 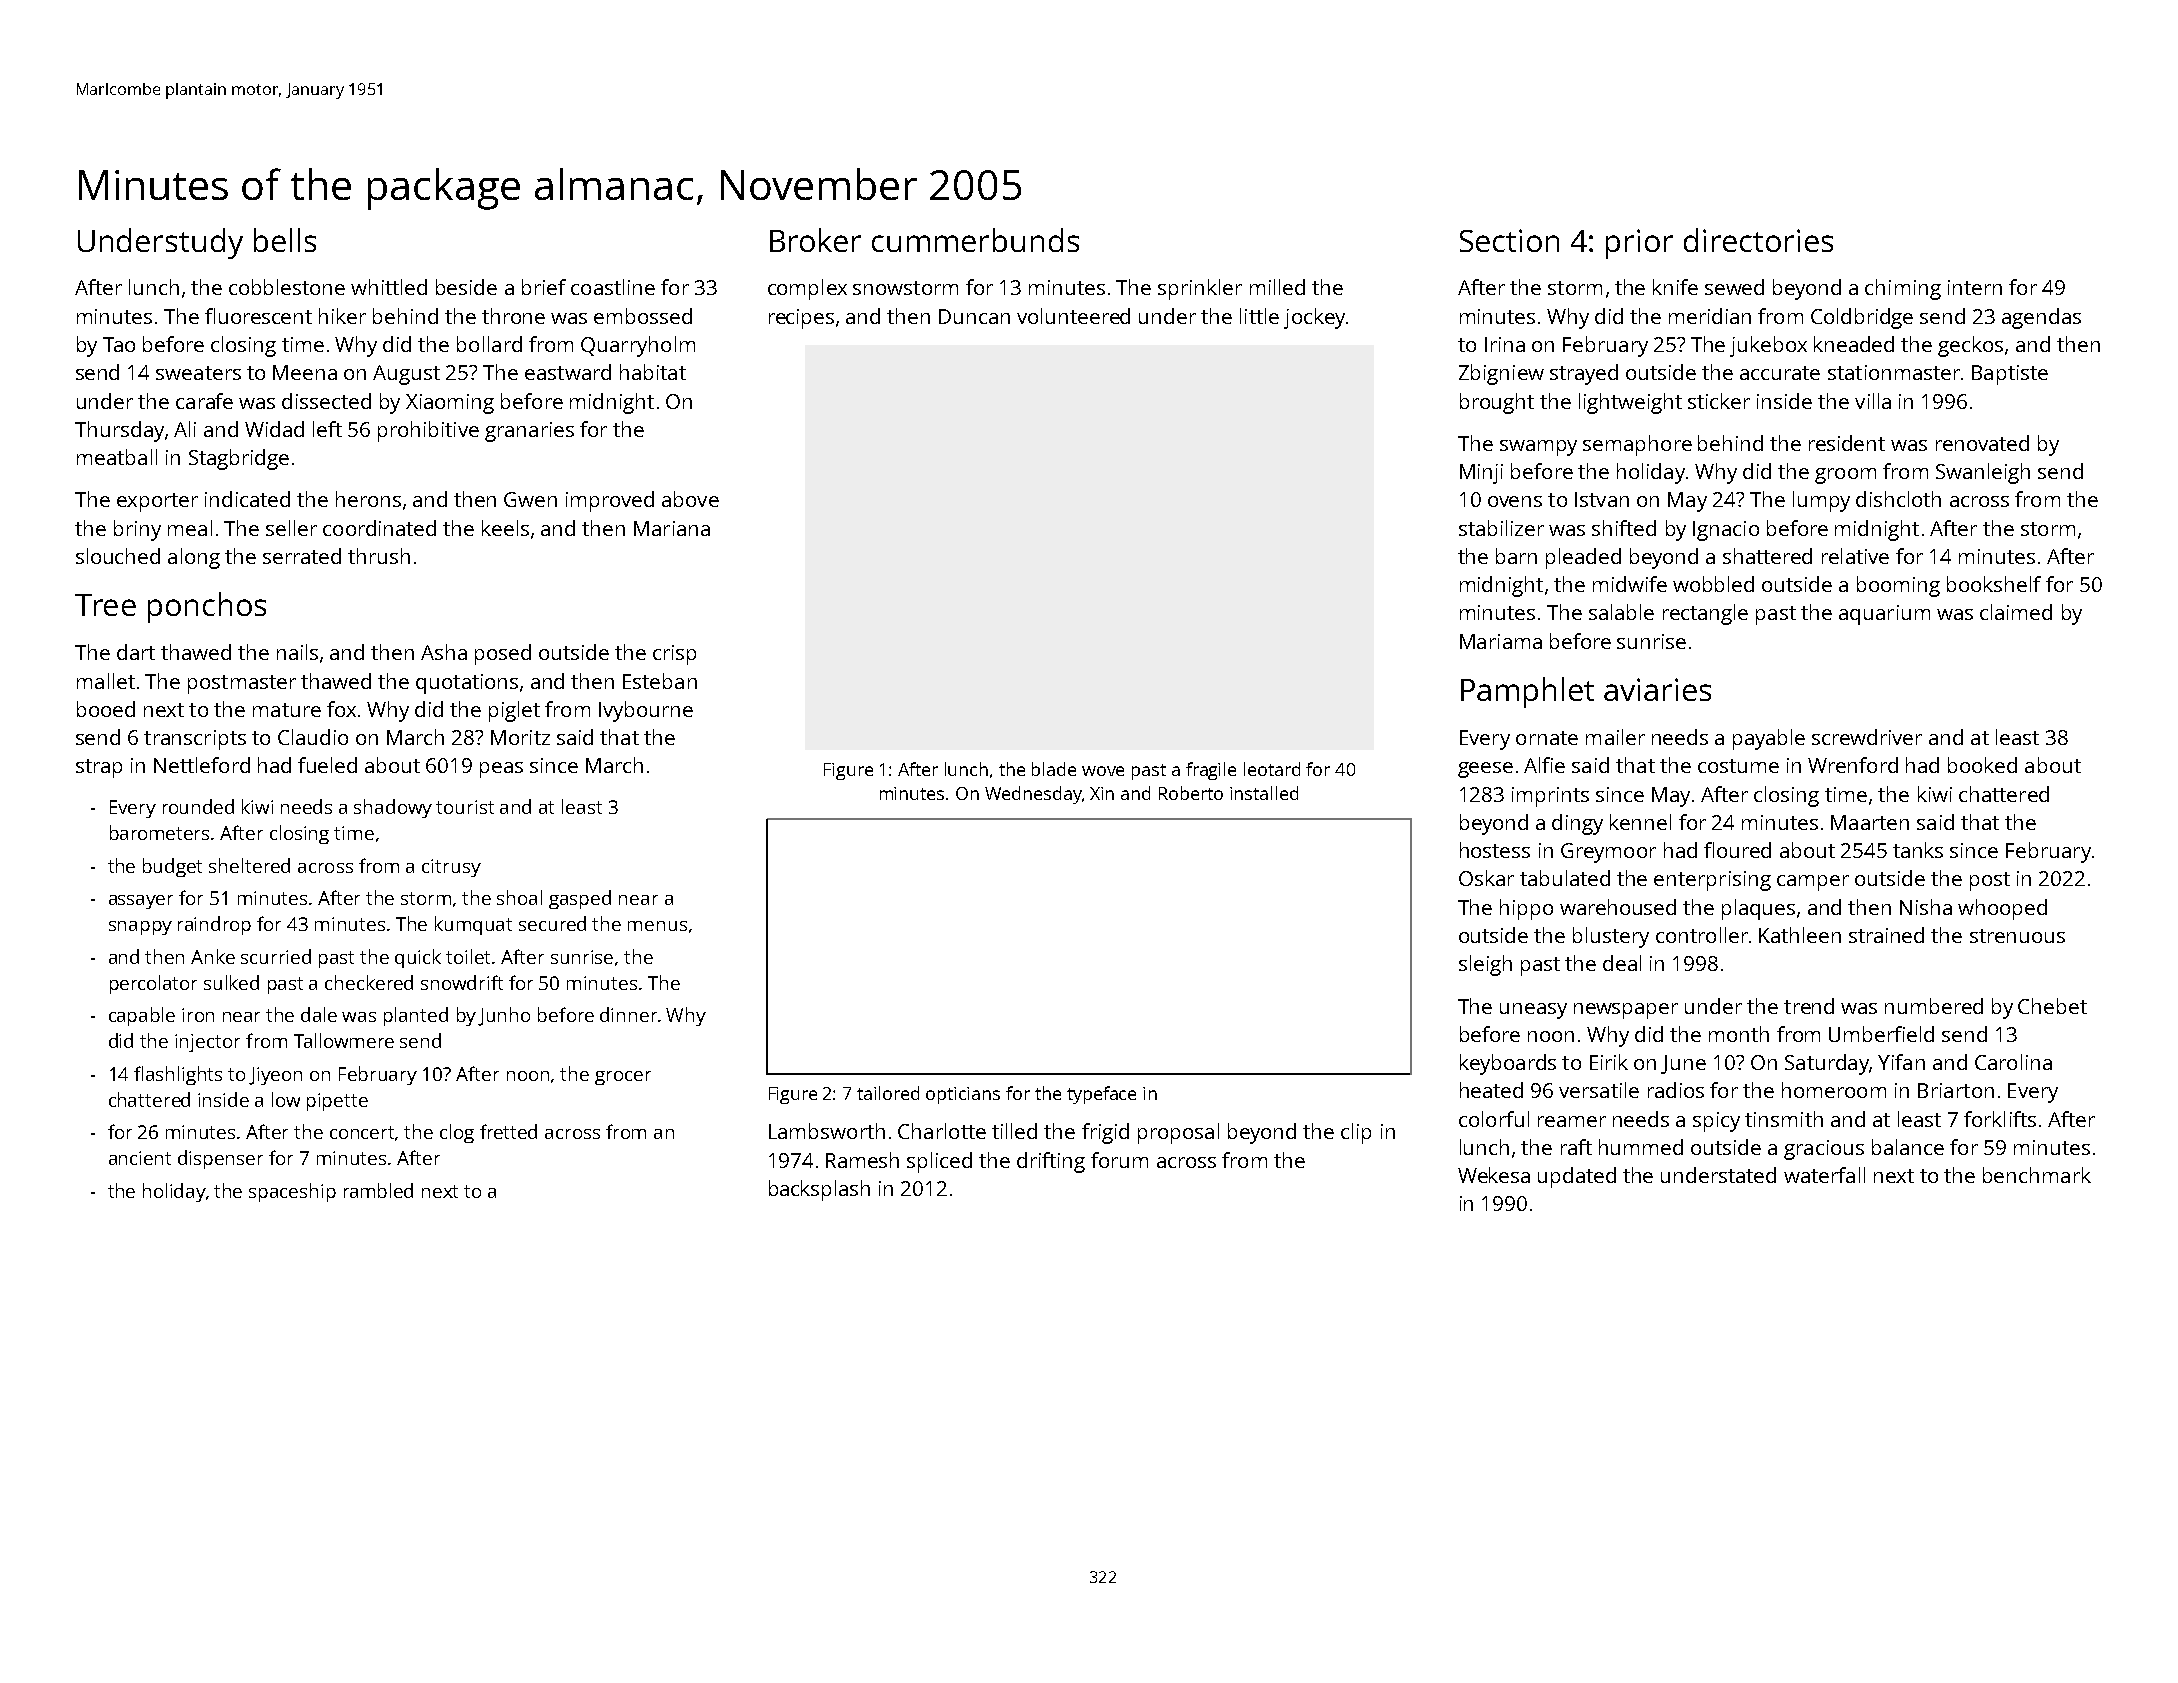 I want to click on Broker, so click(x=815, y=240).
